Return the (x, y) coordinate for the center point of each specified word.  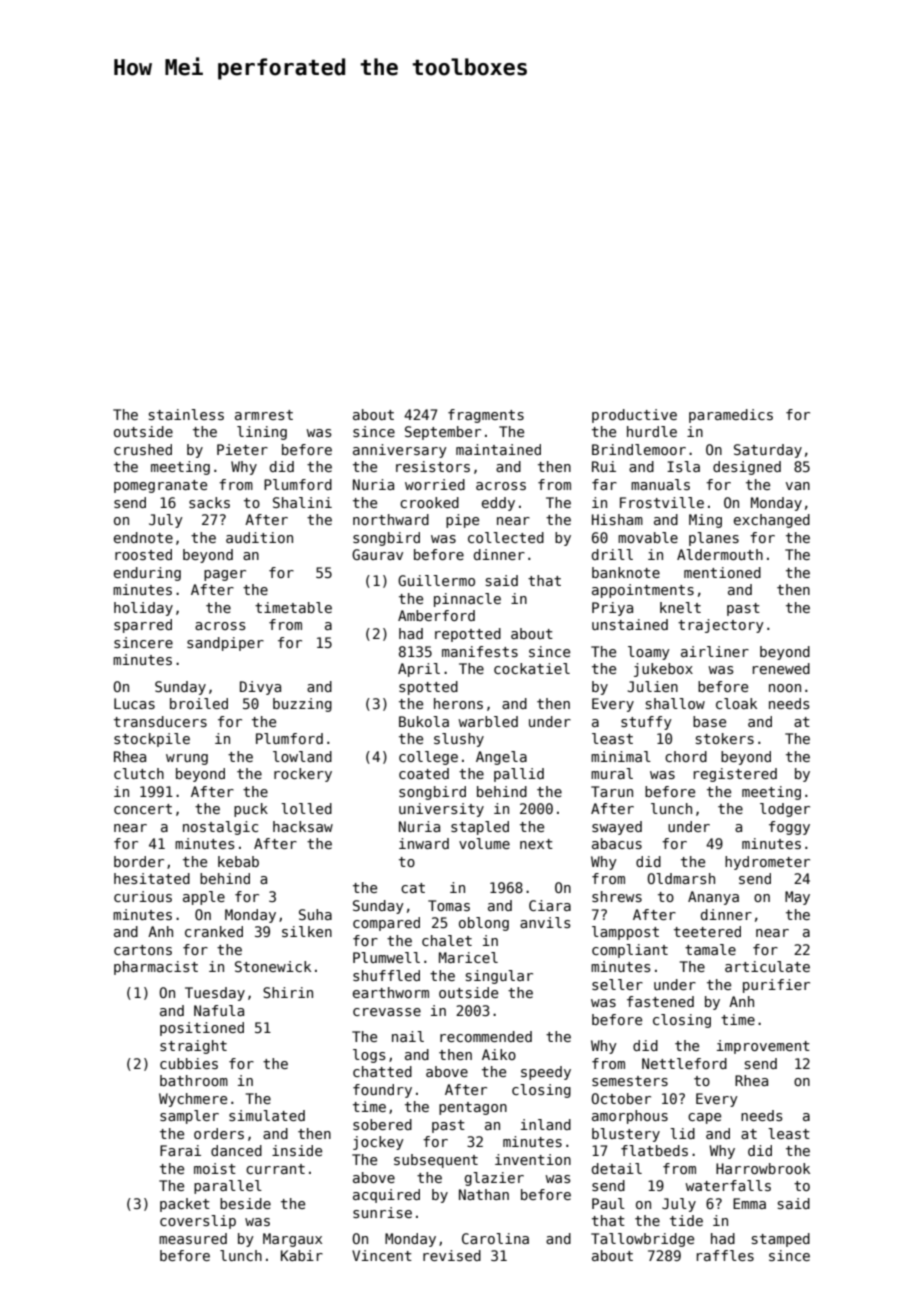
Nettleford (684, 1063)
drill (612, 554)
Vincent (382, 1255)
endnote (143, 537)
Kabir (302, 1255)
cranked (214, 931)
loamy (649, 653)
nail (408, 1036)
